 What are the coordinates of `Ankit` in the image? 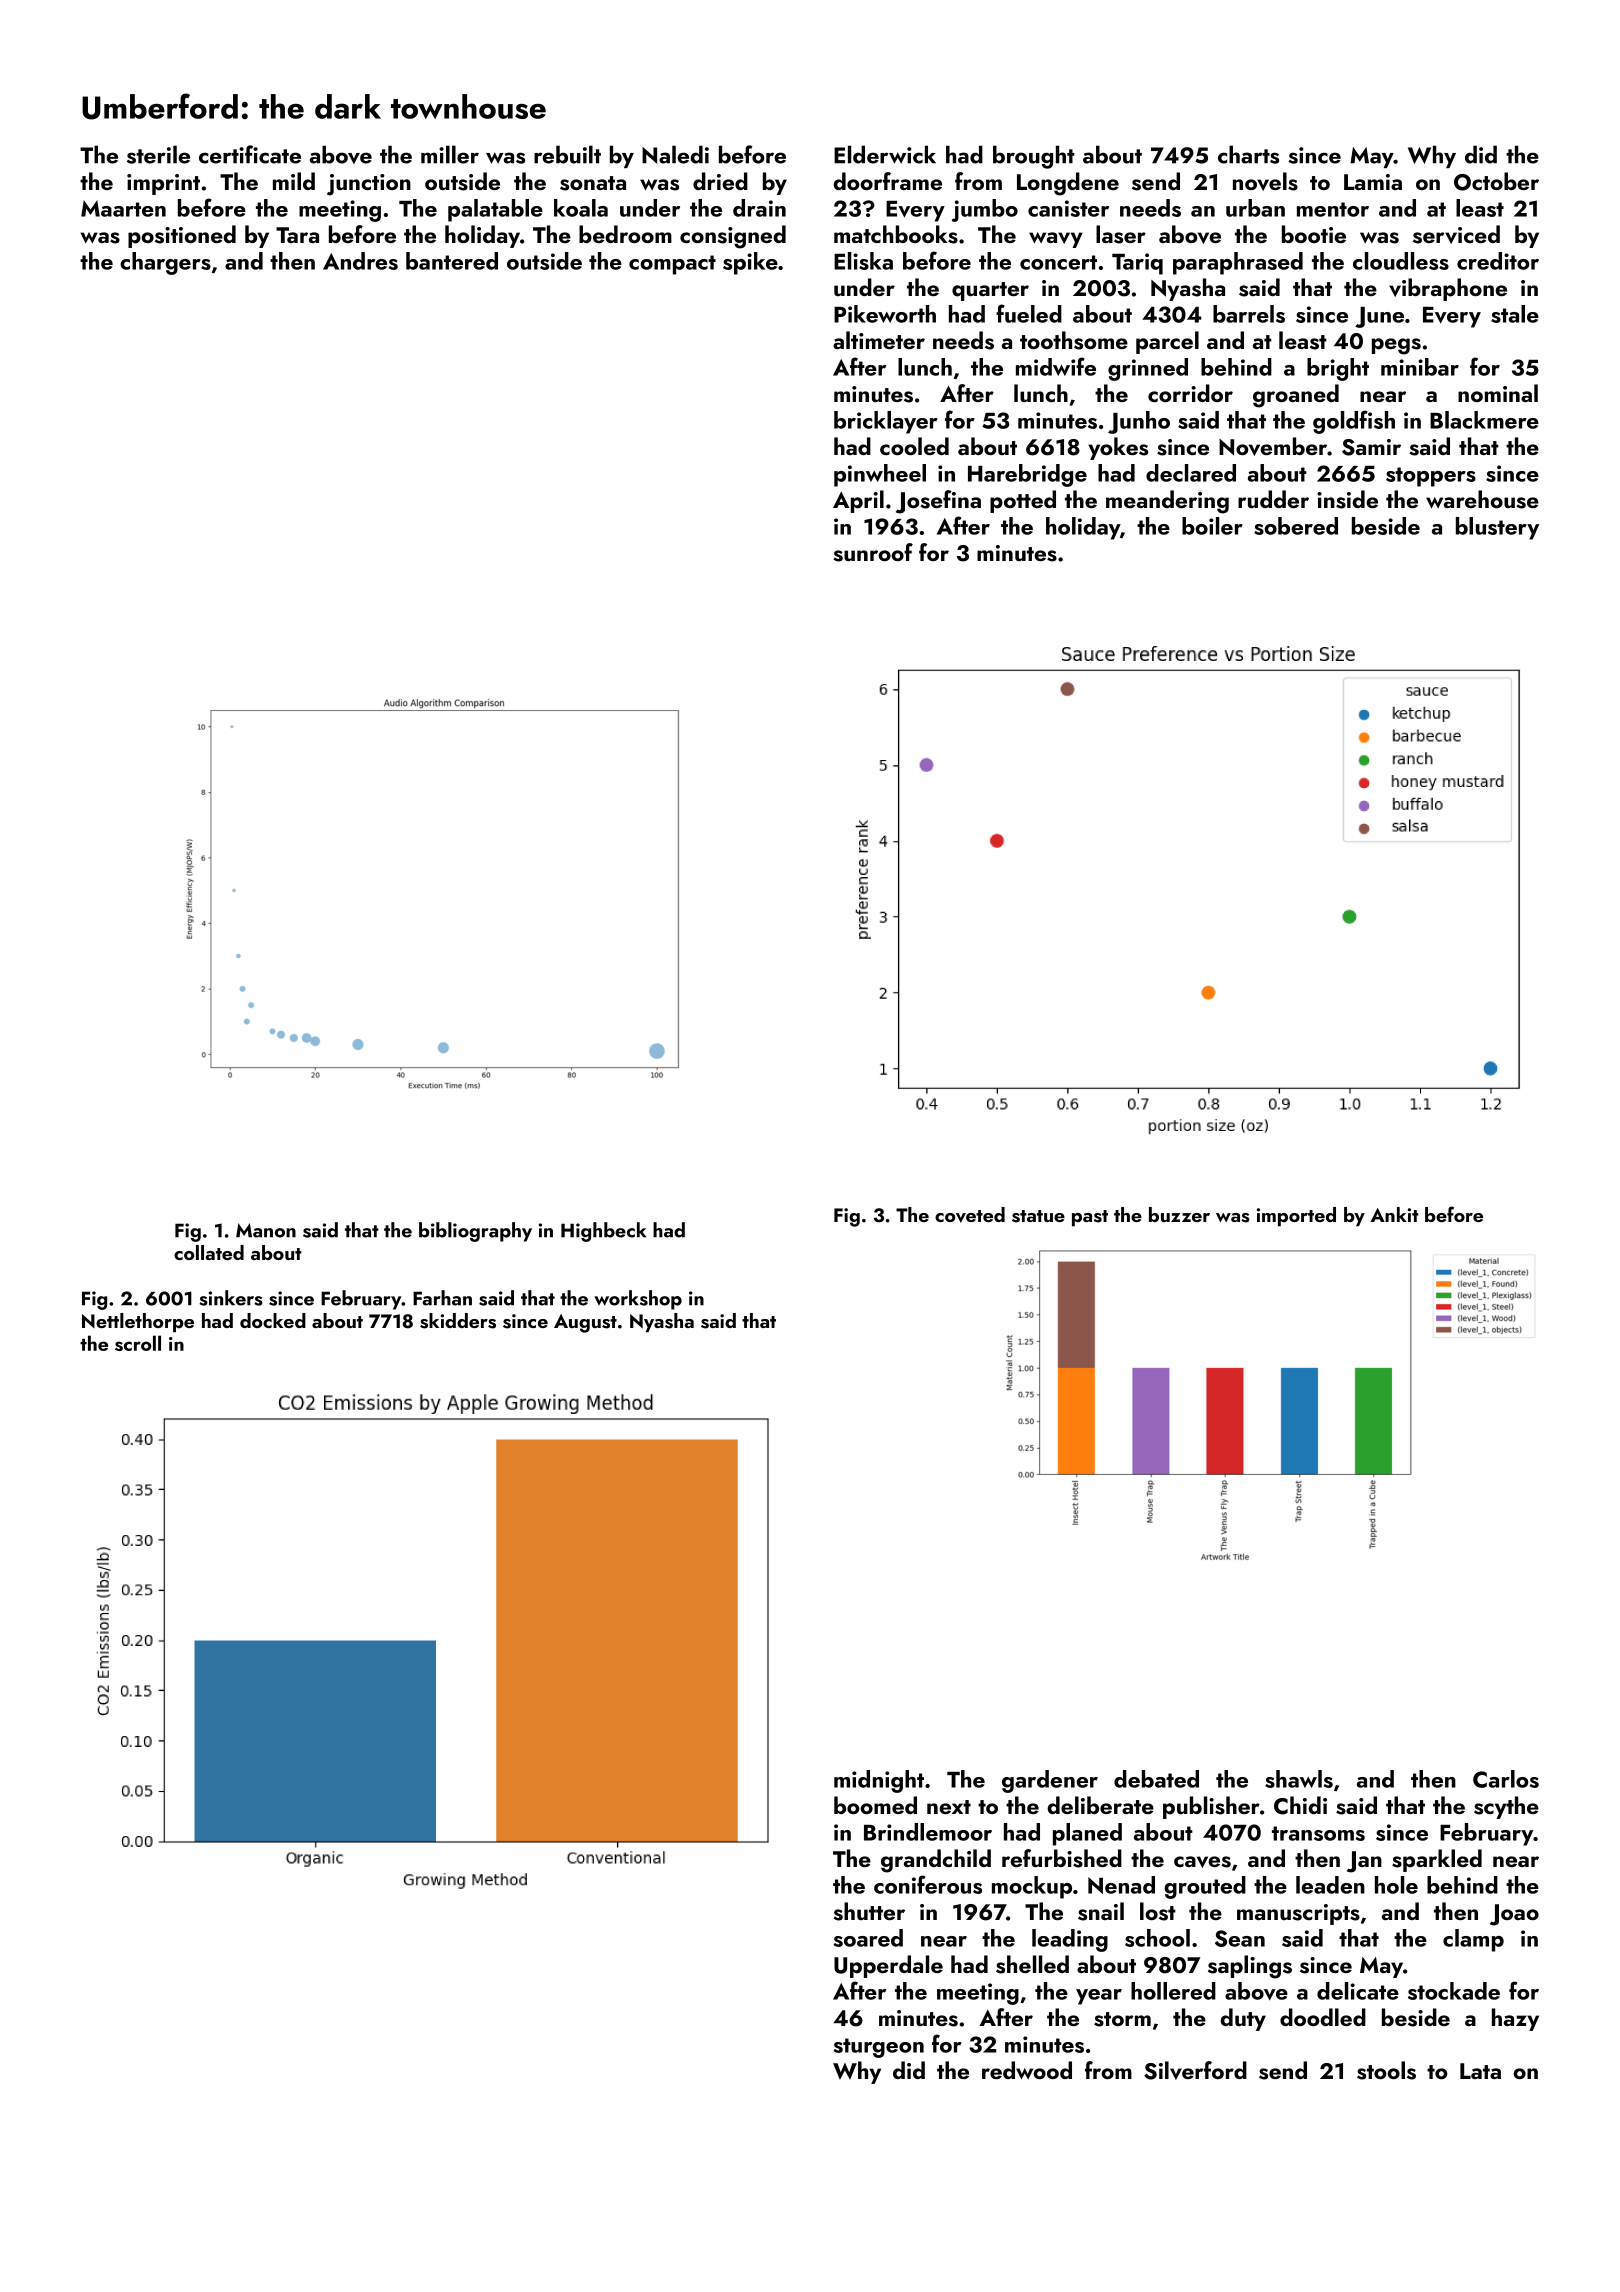 It's located at (1394, 1214).
